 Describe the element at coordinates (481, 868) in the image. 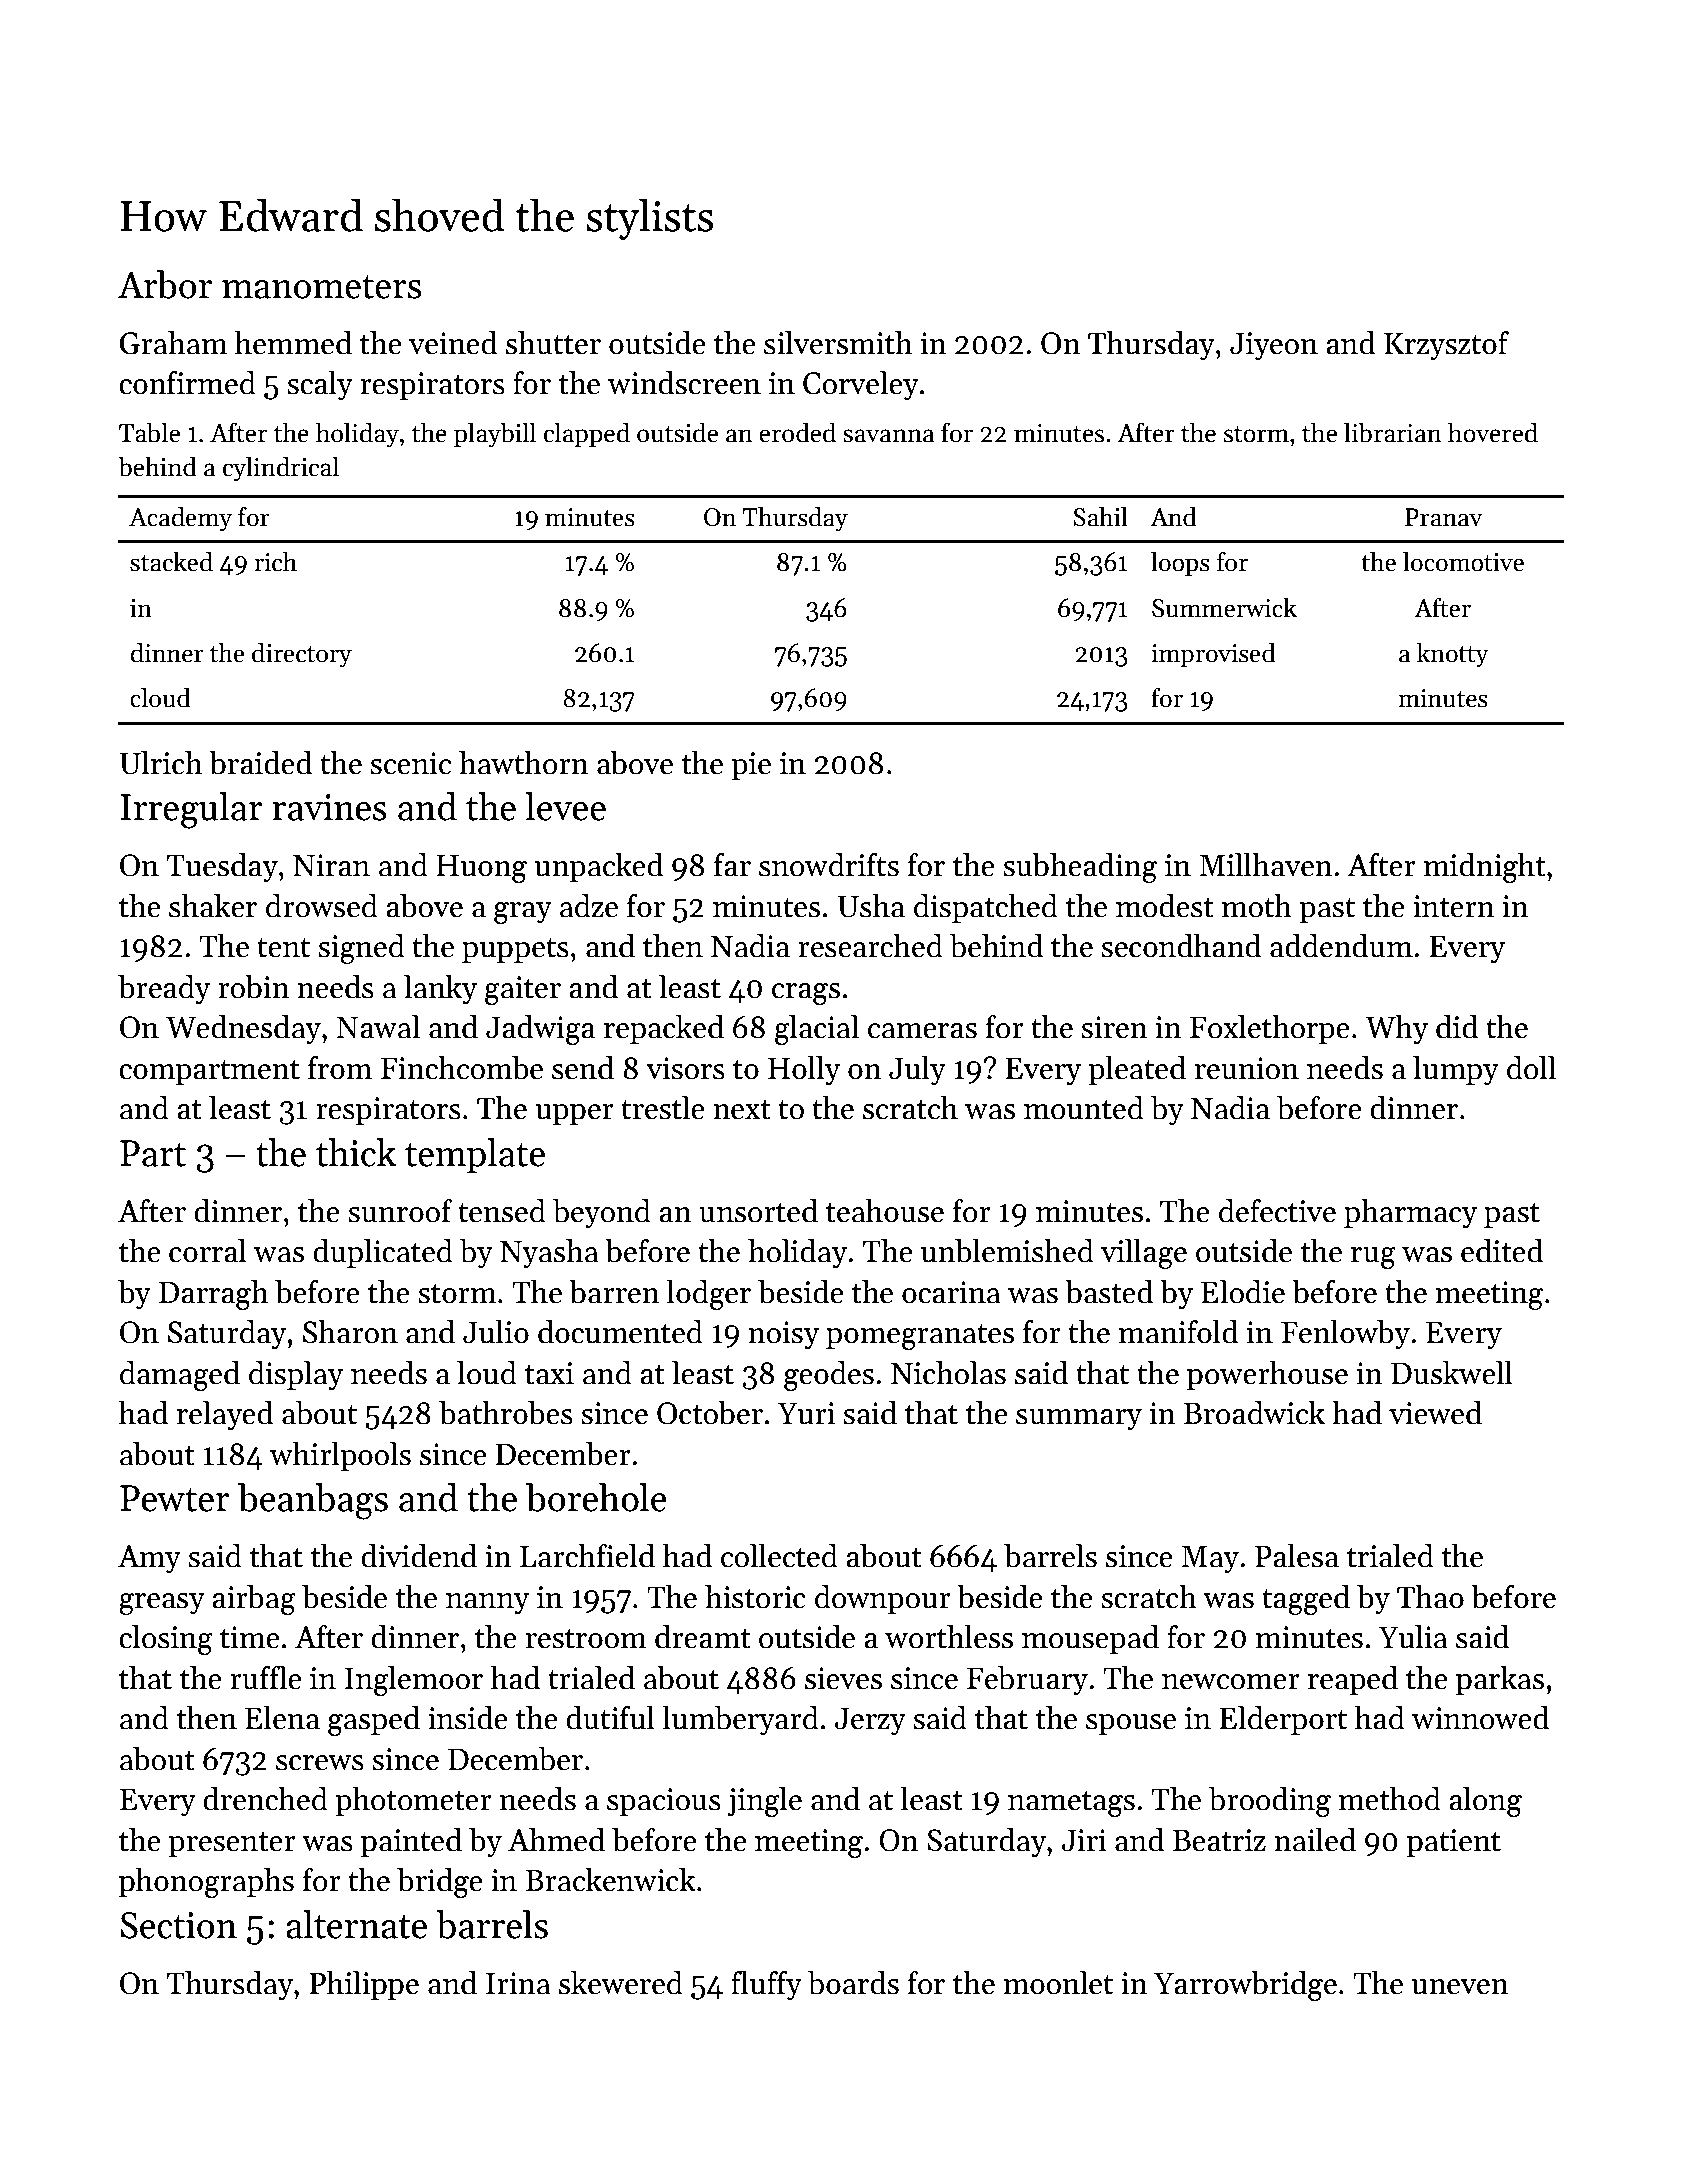

I see `Huong` at that location.
